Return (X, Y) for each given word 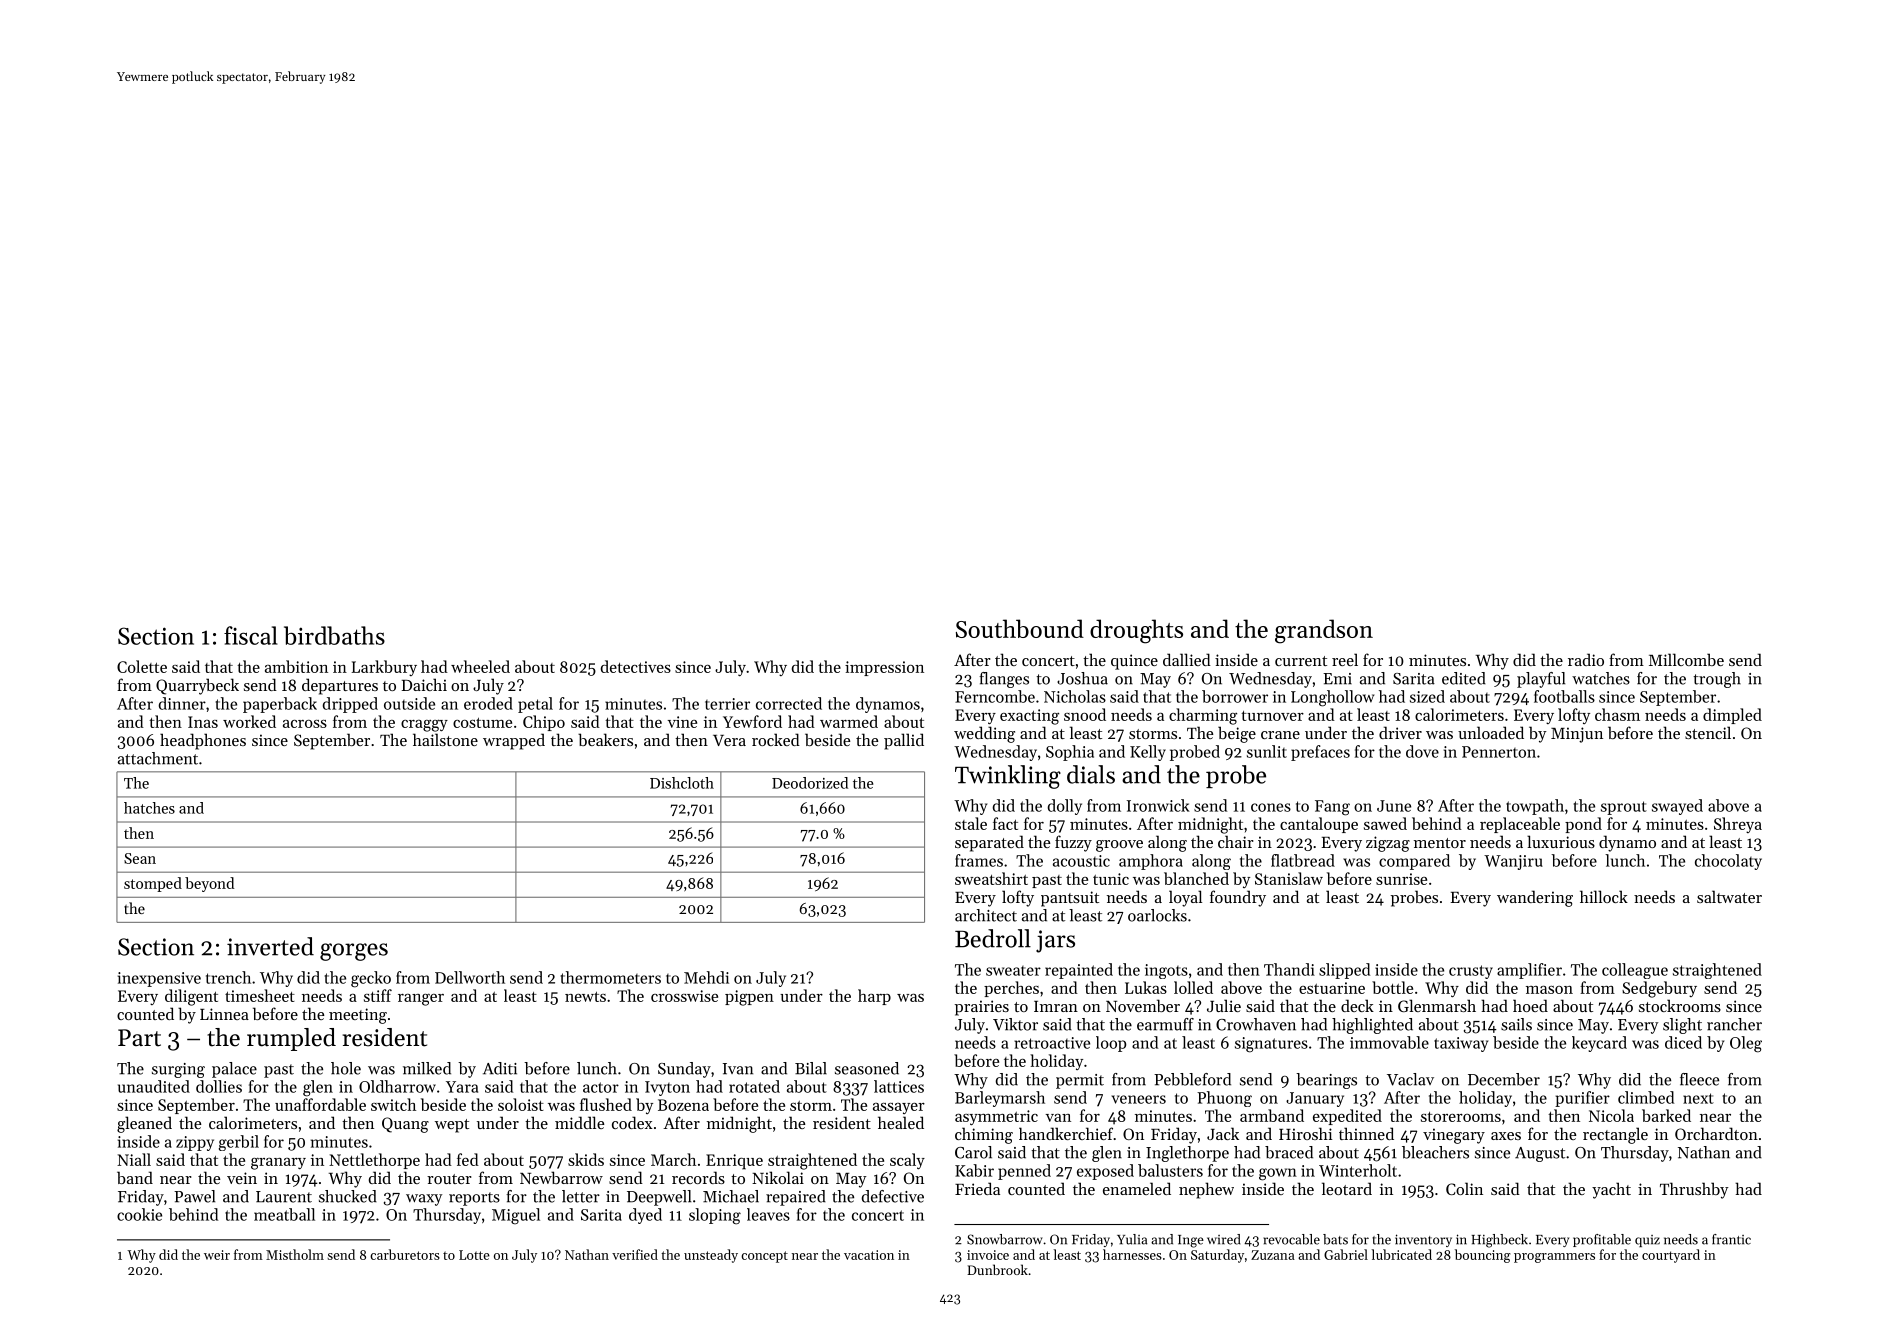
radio (1586, 659)
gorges (354, 952)
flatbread (1303, 860)
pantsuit (1070, 899)
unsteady (711, 1256)
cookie (139, 1214)
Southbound (1020, 628)
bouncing (1483, 1256)
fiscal (251, 635)
